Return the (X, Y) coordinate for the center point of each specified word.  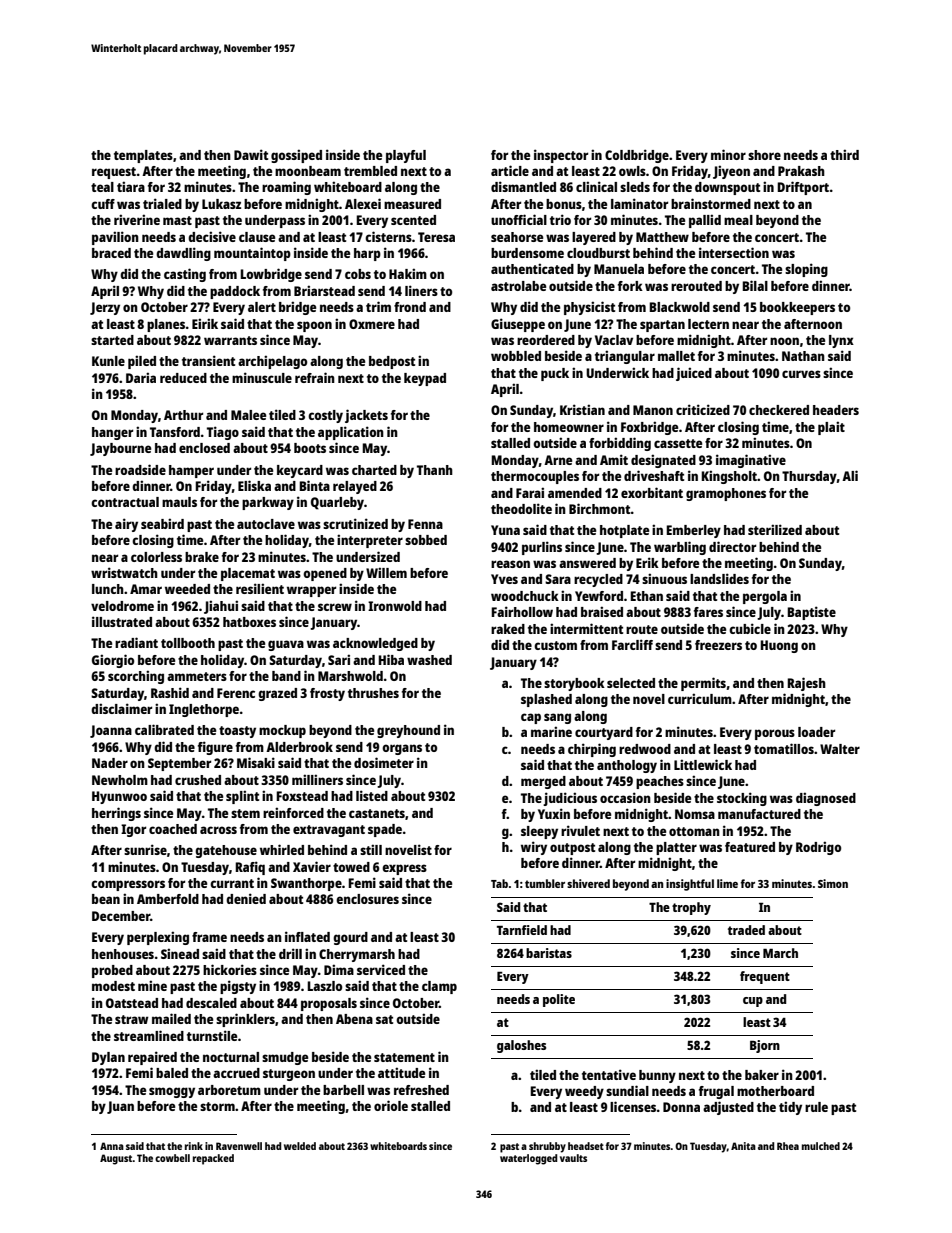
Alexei (363, 203)
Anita (743, 1146)
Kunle (108, 361)
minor (728, 154)
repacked (213, 1159)
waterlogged (528, 1159)
